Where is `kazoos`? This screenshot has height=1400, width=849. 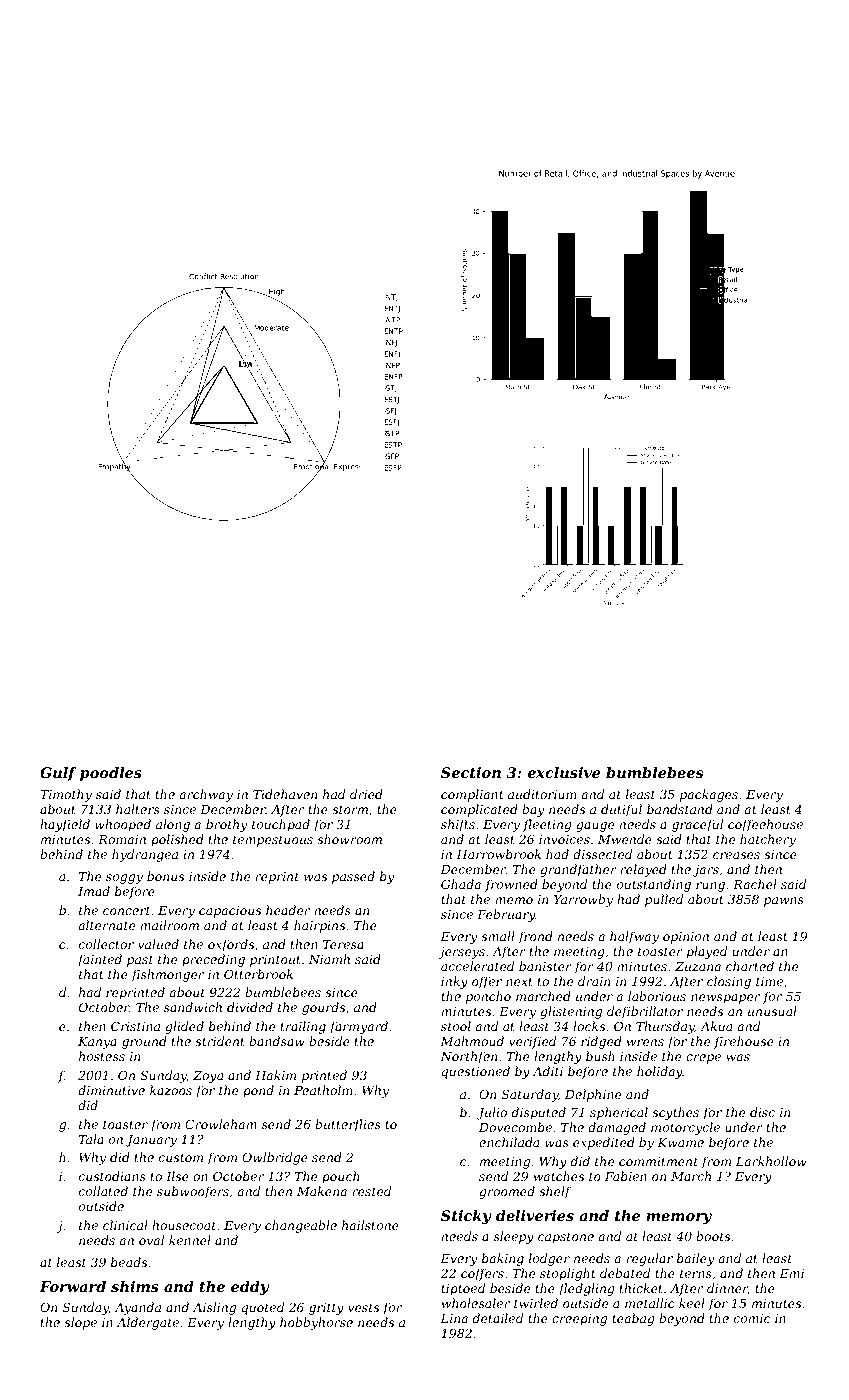 kazoos is located at coordinates (171, 1090).
